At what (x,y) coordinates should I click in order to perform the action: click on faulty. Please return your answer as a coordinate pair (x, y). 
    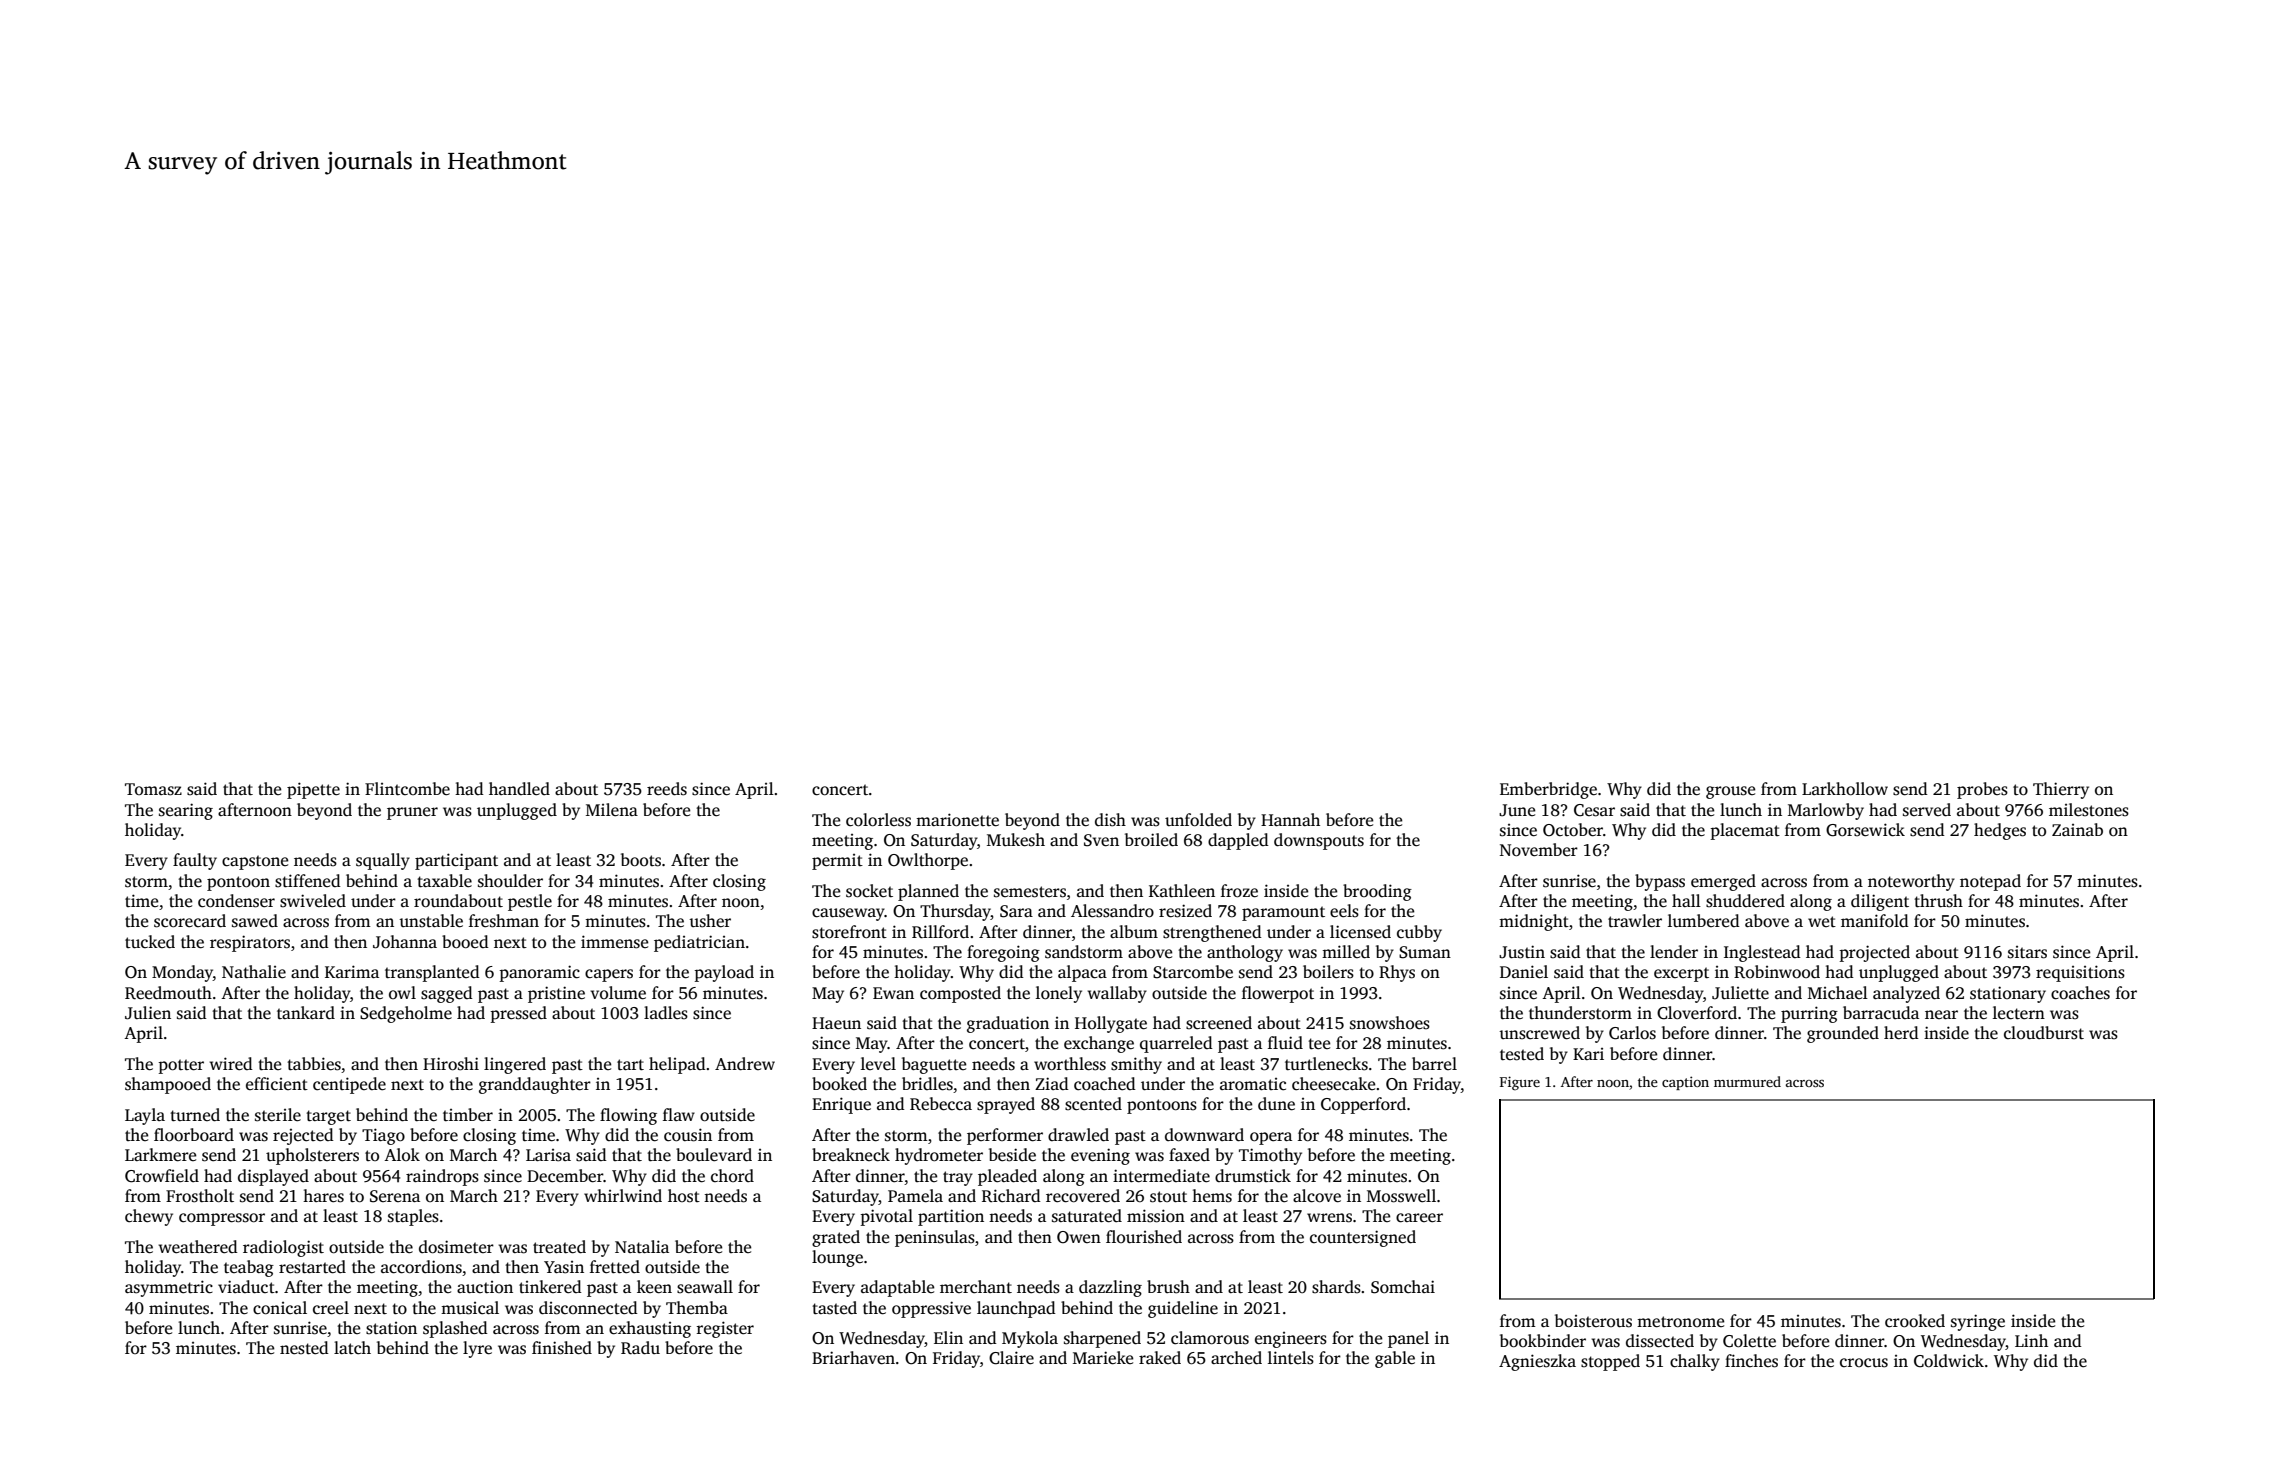
    Looking at the image, I should click on (195, 861).
